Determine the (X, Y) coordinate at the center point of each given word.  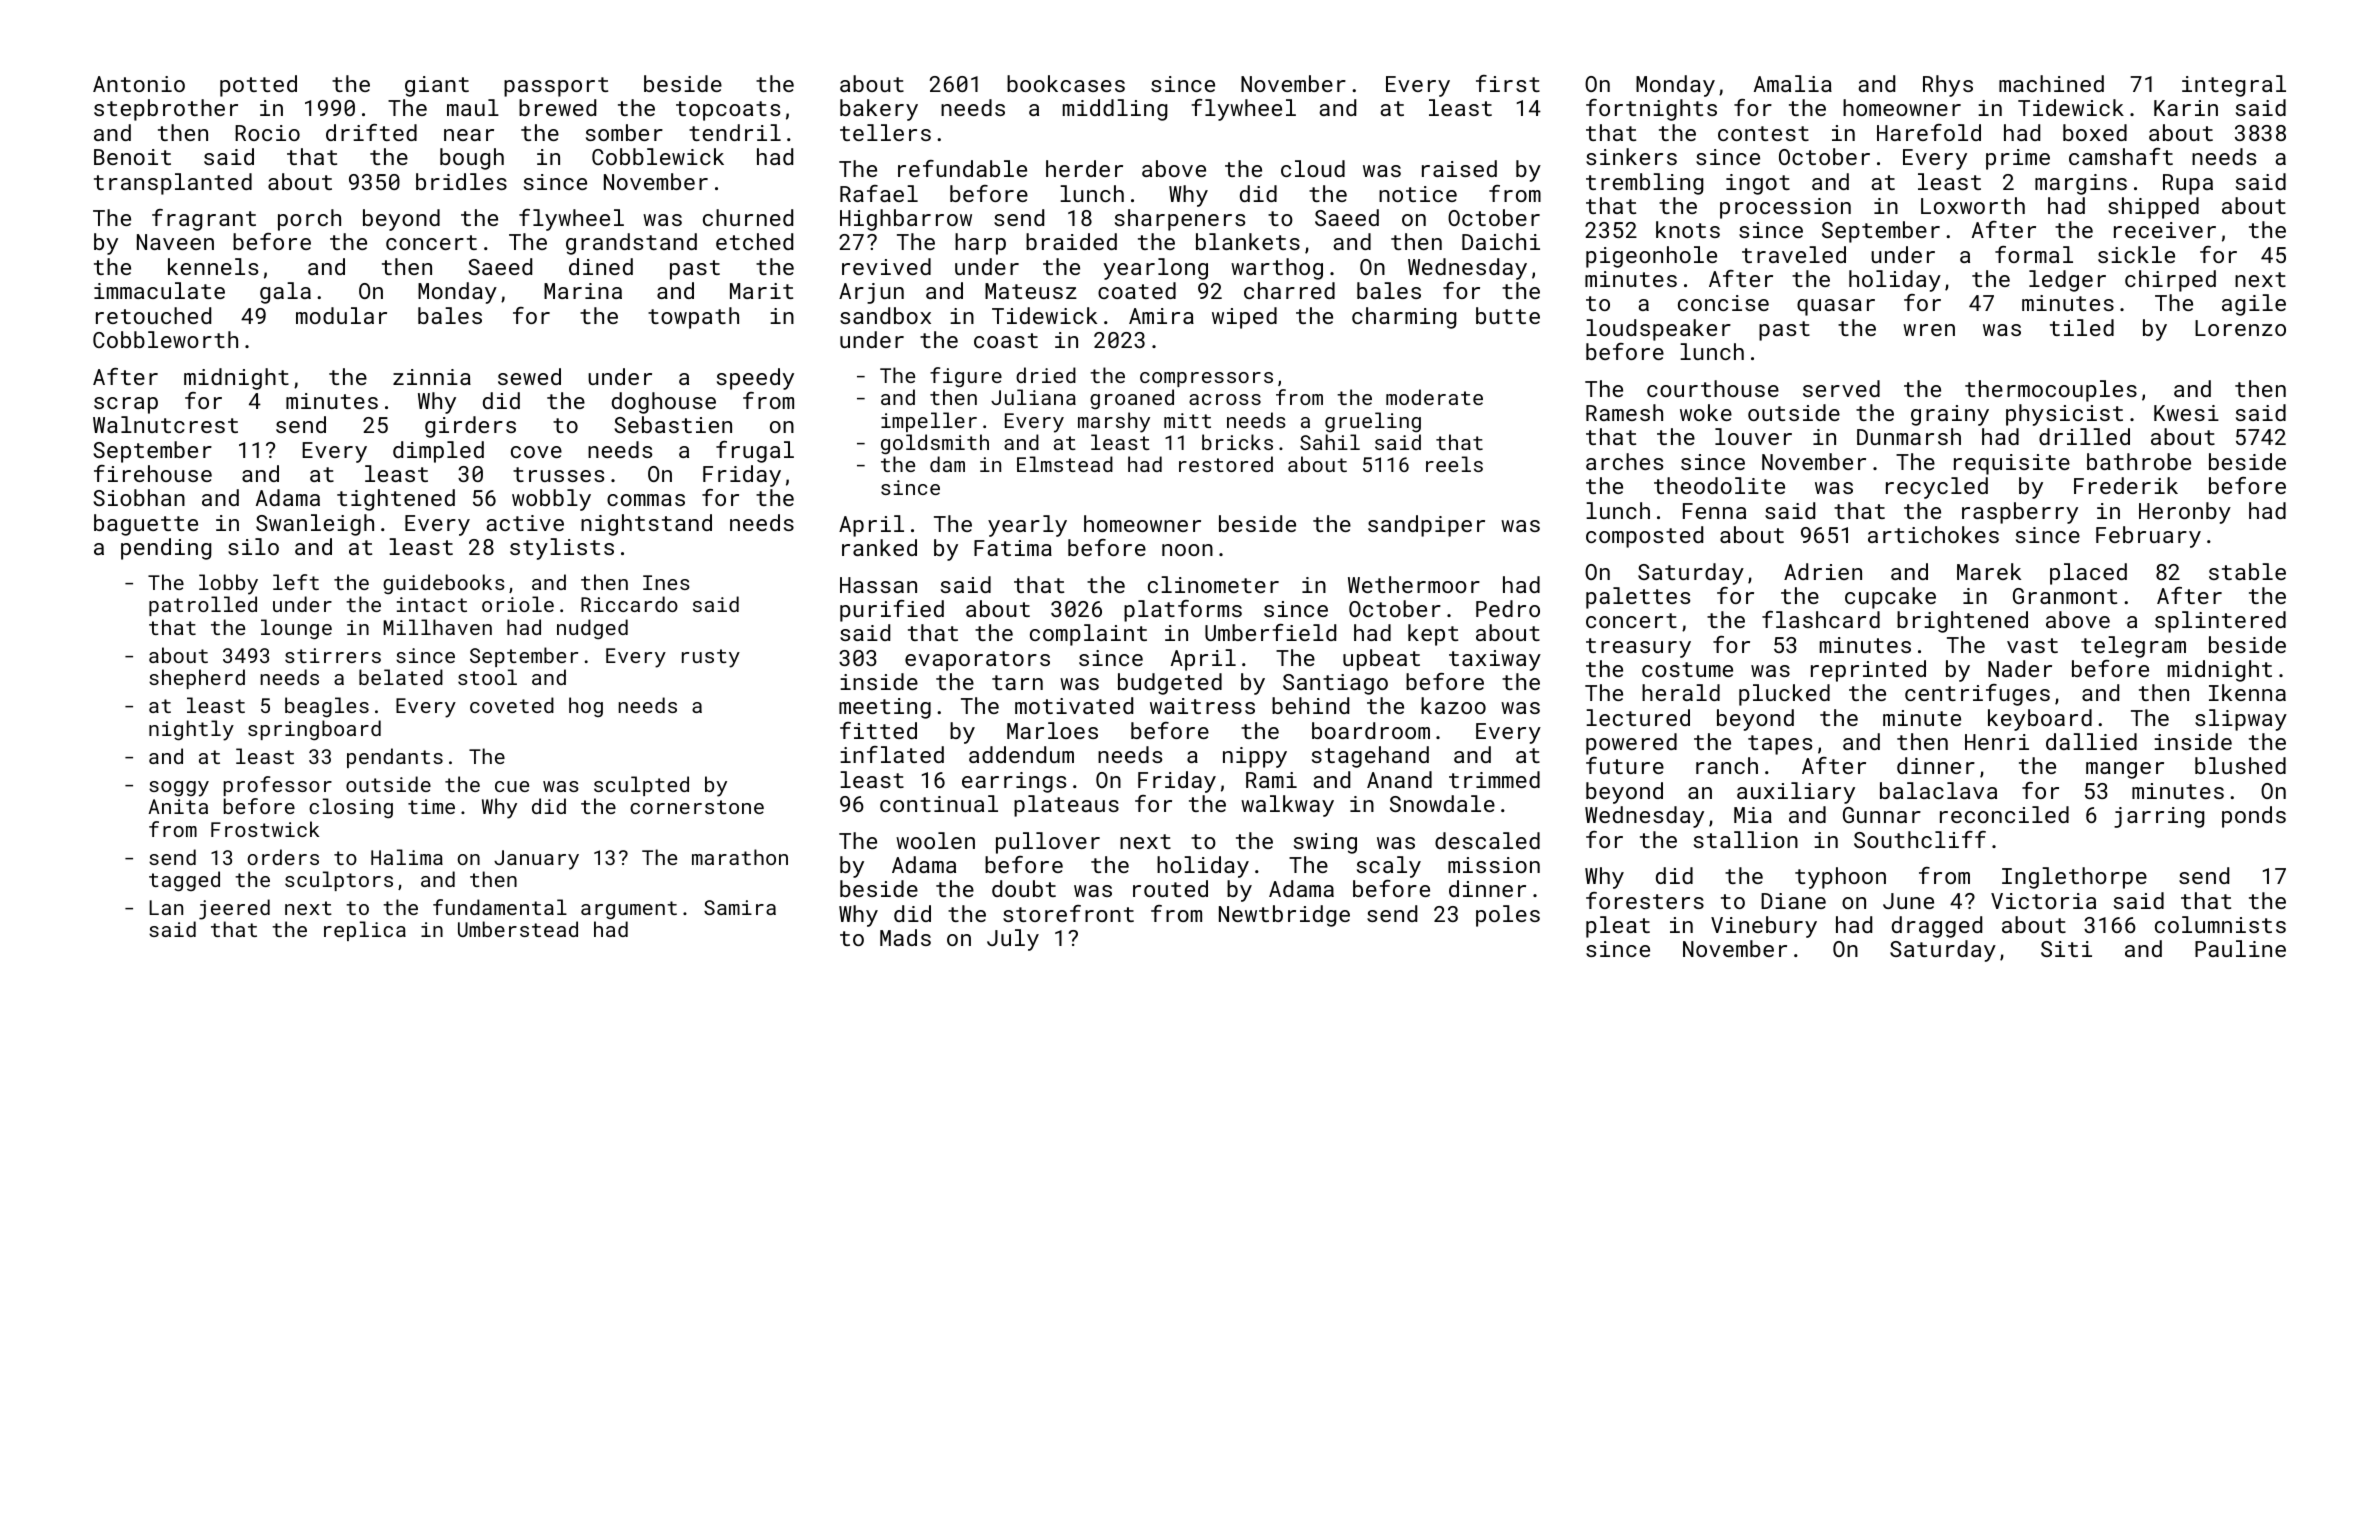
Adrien (1823, 571)
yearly (1027, 526)
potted (258, 86)
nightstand (646, 525)
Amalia (1793, 83)
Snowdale (1442, 803)
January (536, 860)
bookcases (1066, 83)
